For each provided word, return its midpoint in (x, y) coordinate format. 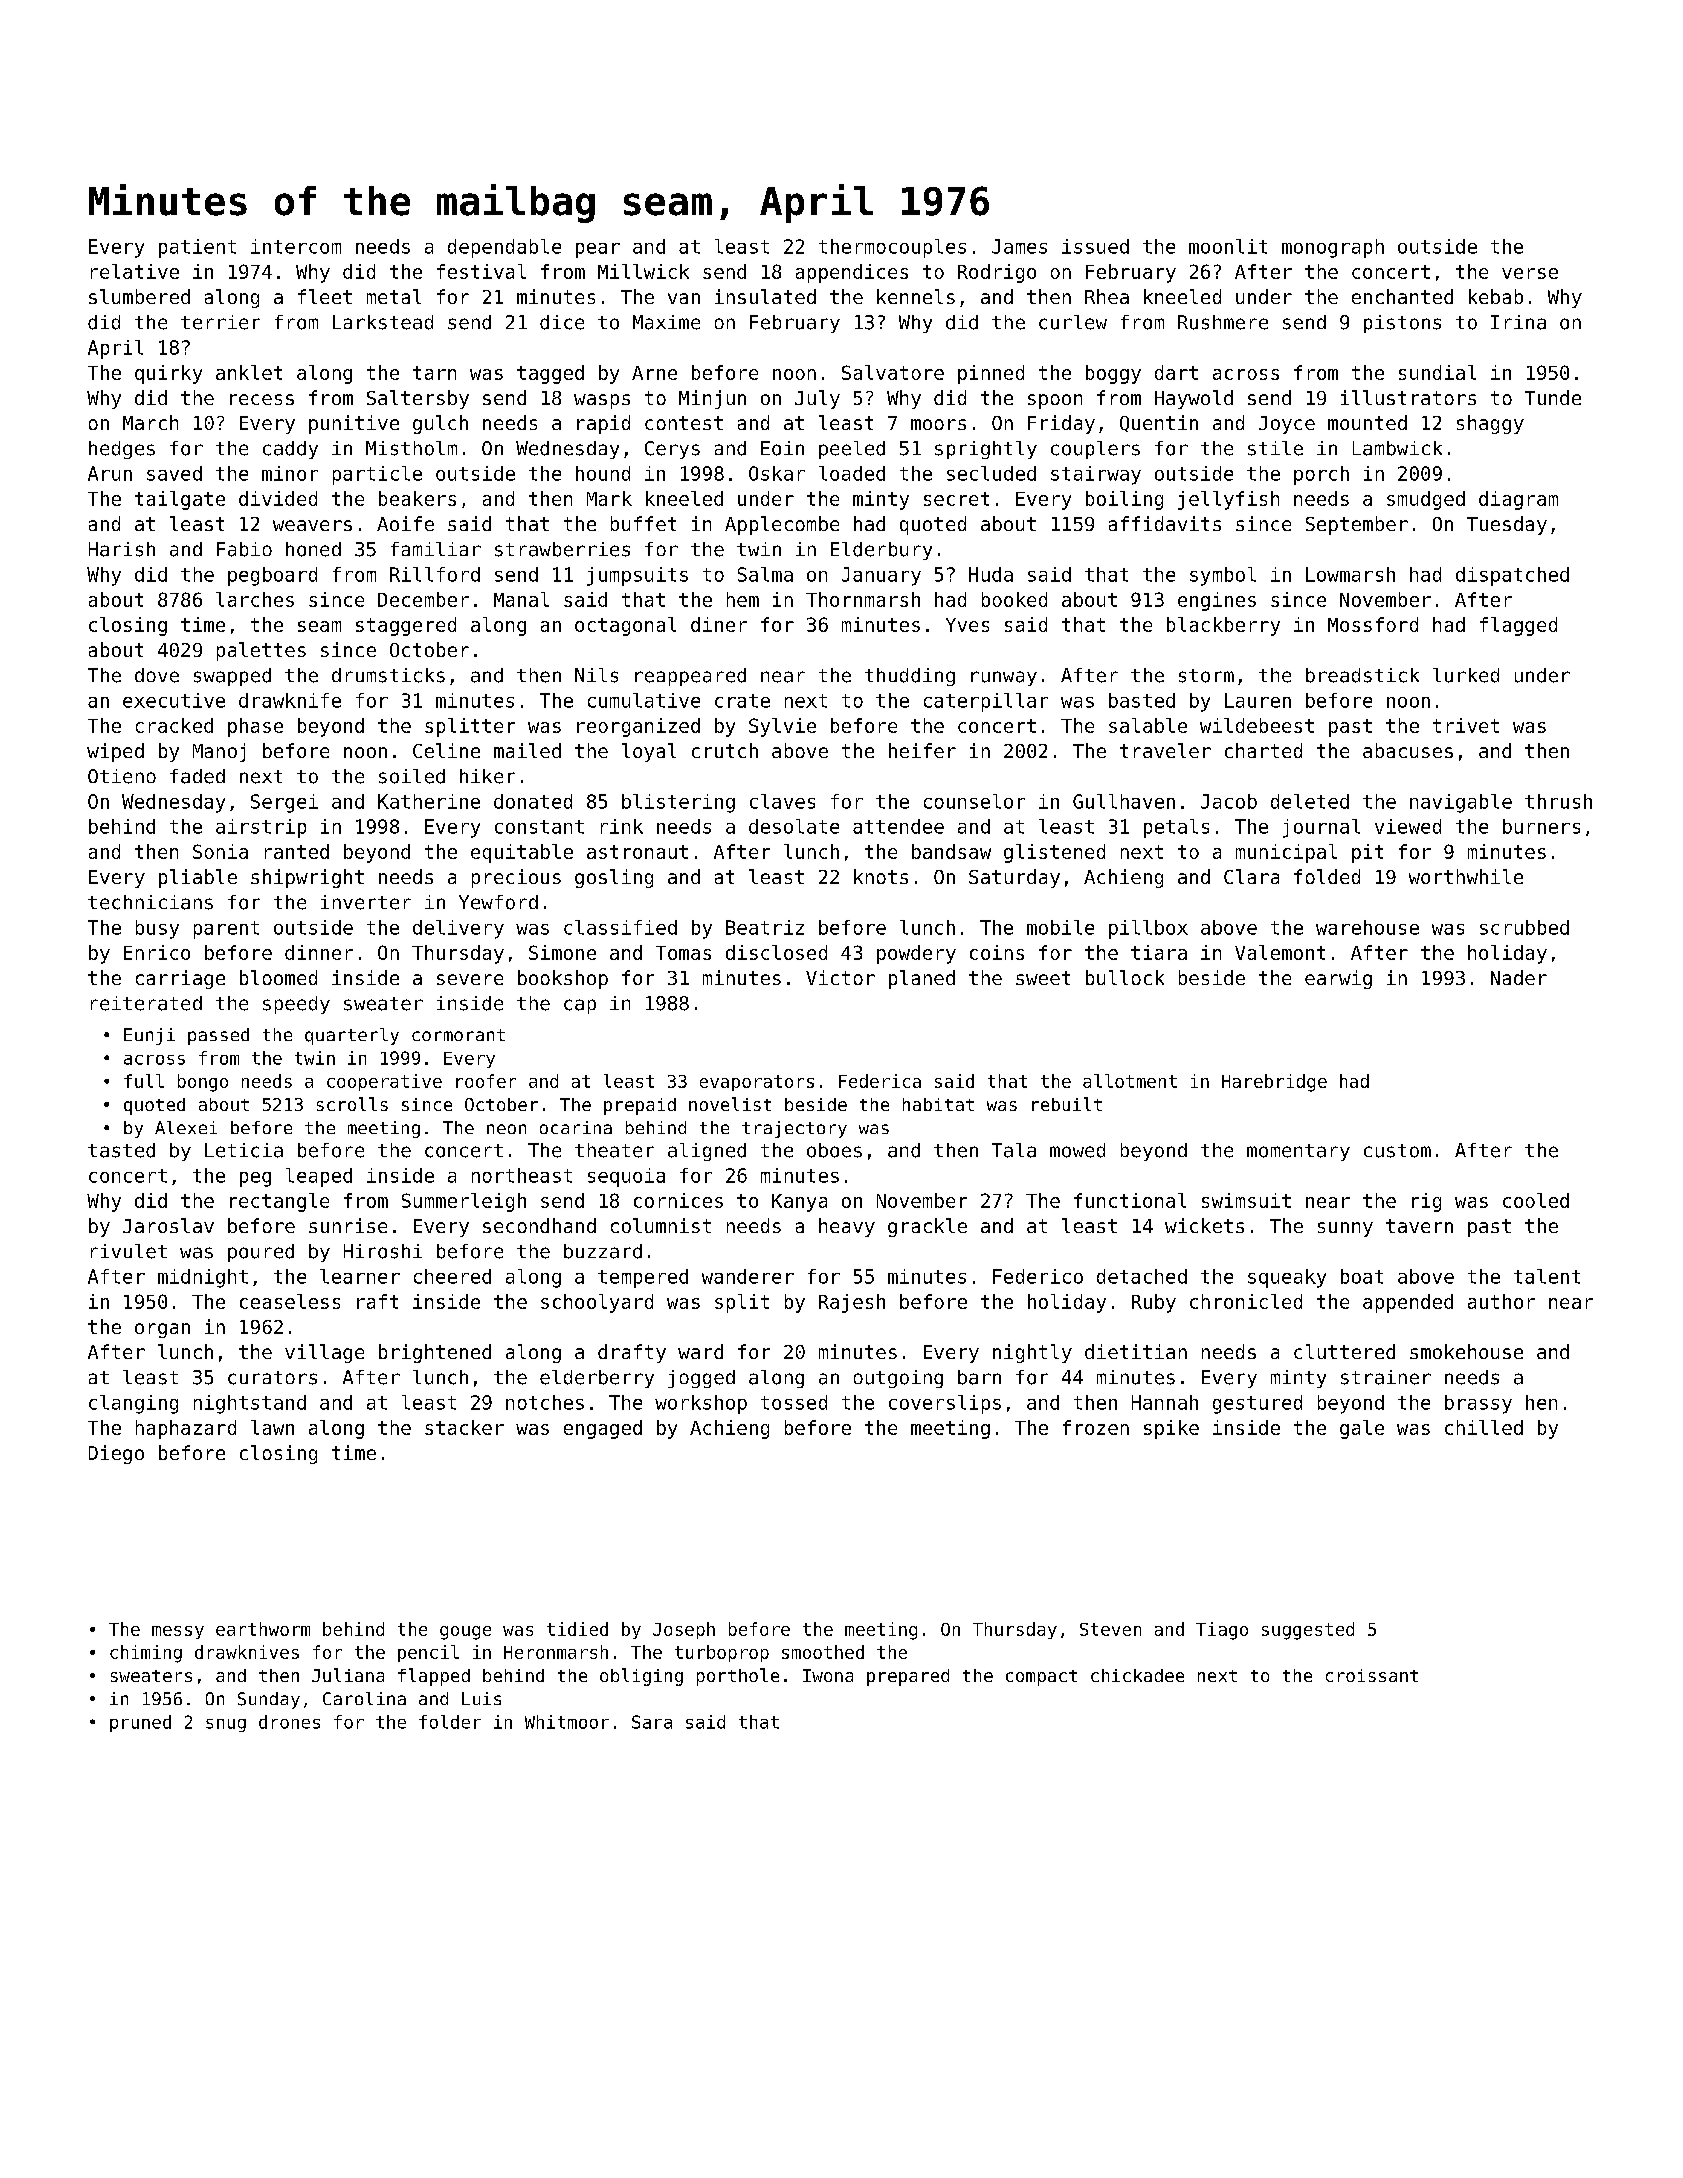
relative (135, 271)
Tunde (1553, 397)
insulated (765, 296)
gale (1362, 1429)
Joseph (684, 1630)
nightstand (250, 1404)
